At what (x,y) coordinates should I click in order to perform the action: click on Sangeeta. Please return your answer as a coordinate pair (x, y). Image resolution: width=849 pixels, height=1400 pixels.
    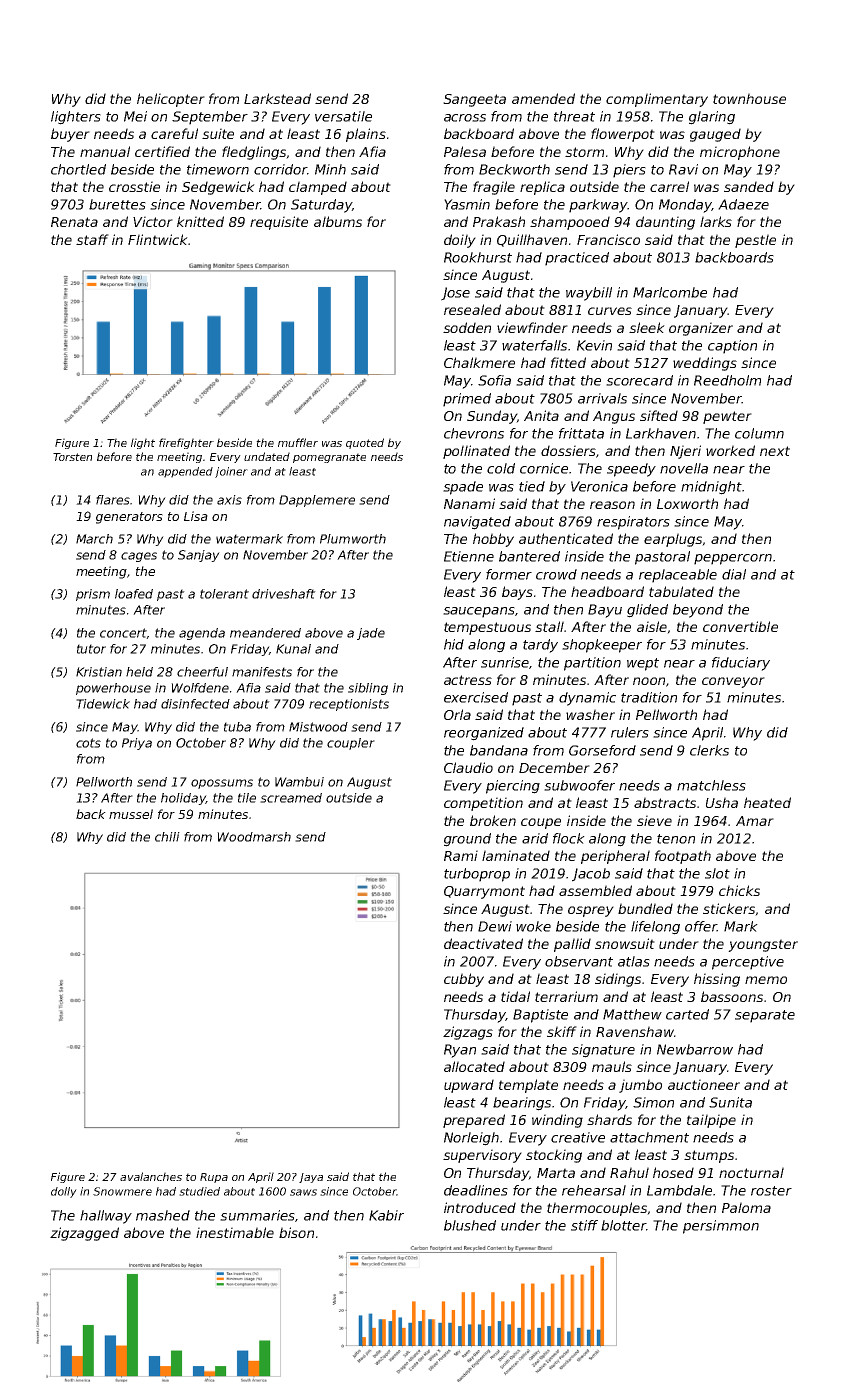
    Looking at the image, I should click on (474, 100).
